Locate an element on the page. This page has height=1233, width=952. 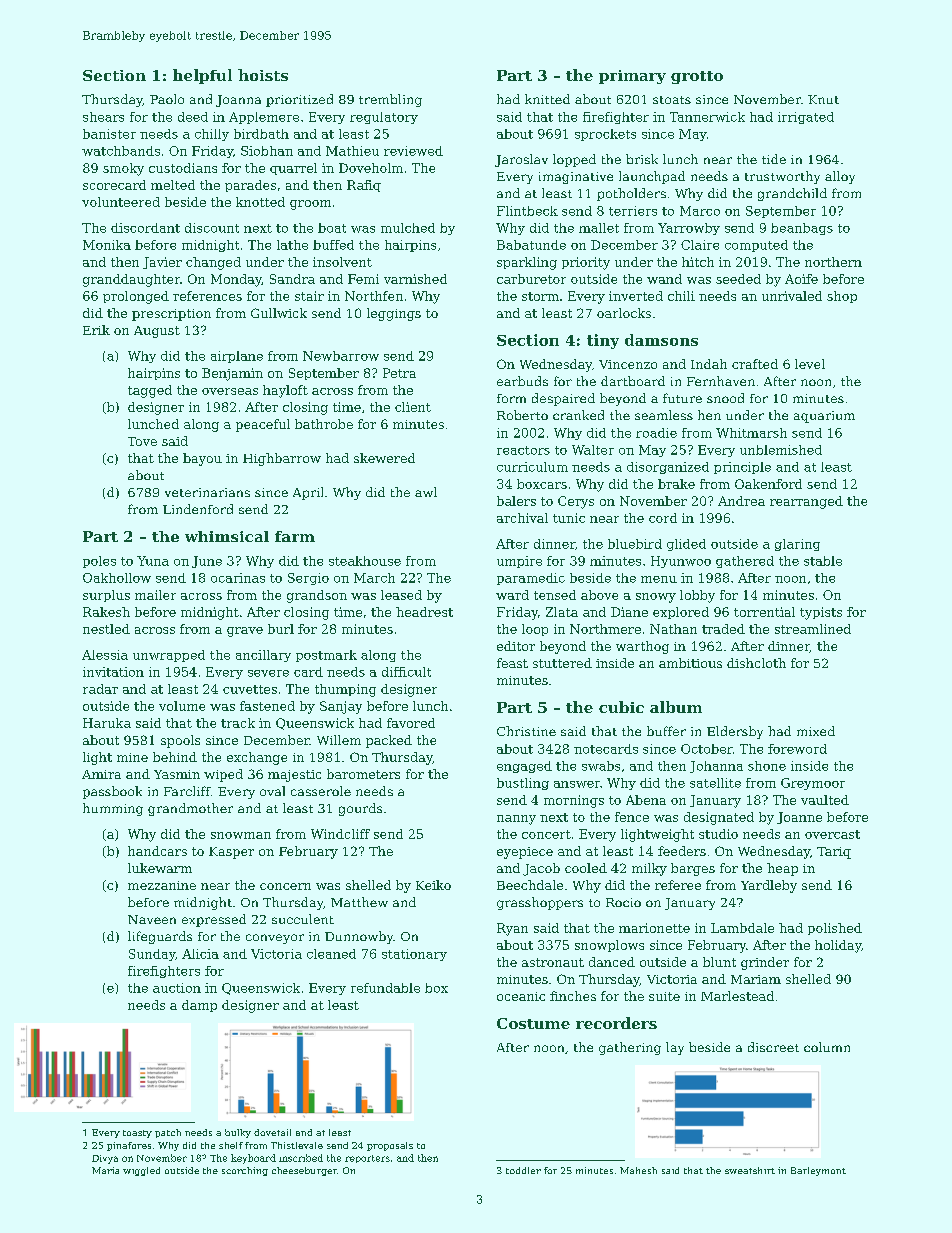
wand is located at coordinates (664, 279).
